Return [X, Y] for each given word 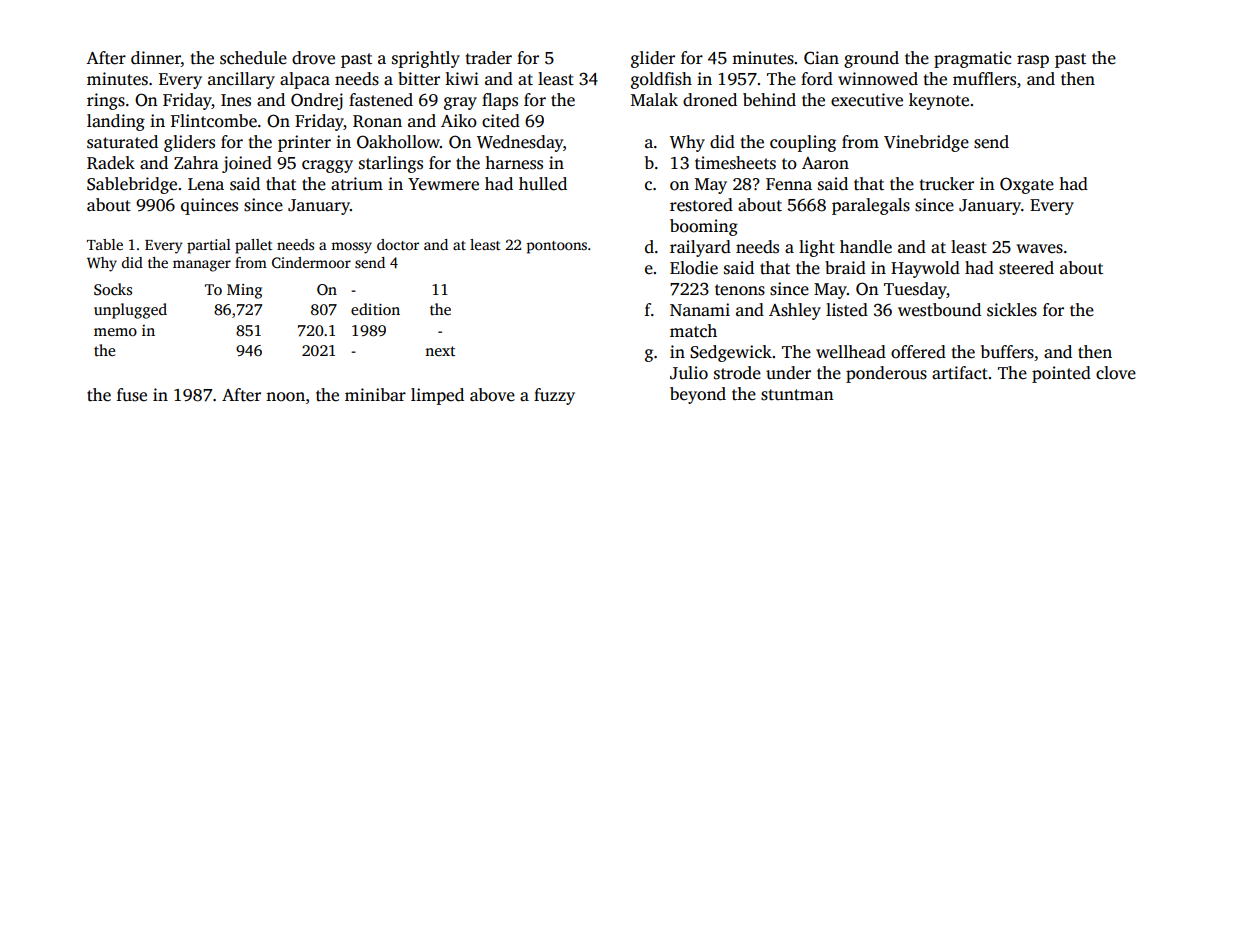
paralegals [871, 206]
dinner [156, 58]
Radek [111, 163]
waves [1039, 249]
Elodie [694, 268]
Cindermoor [311, 262]
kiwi [462, 78]
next [440, 351]
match [693, 331]
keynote [939, 101]
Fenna [789, 184]
